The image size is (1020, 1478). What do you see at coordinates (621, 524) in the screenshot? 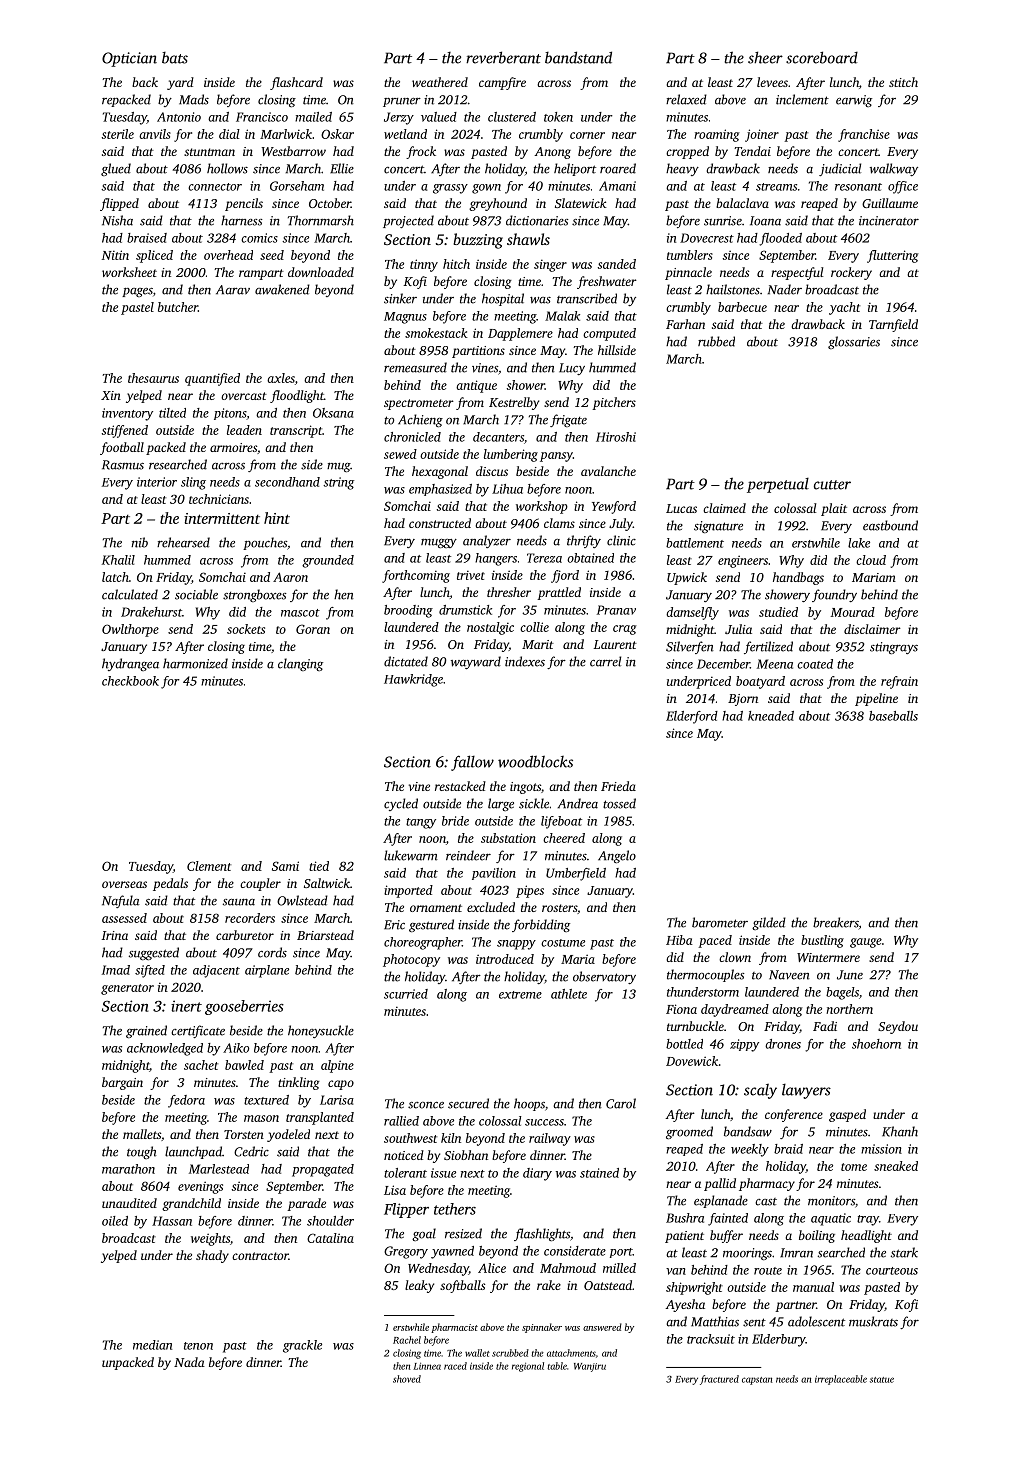
I see `July` at bounding box center [621, 524].
